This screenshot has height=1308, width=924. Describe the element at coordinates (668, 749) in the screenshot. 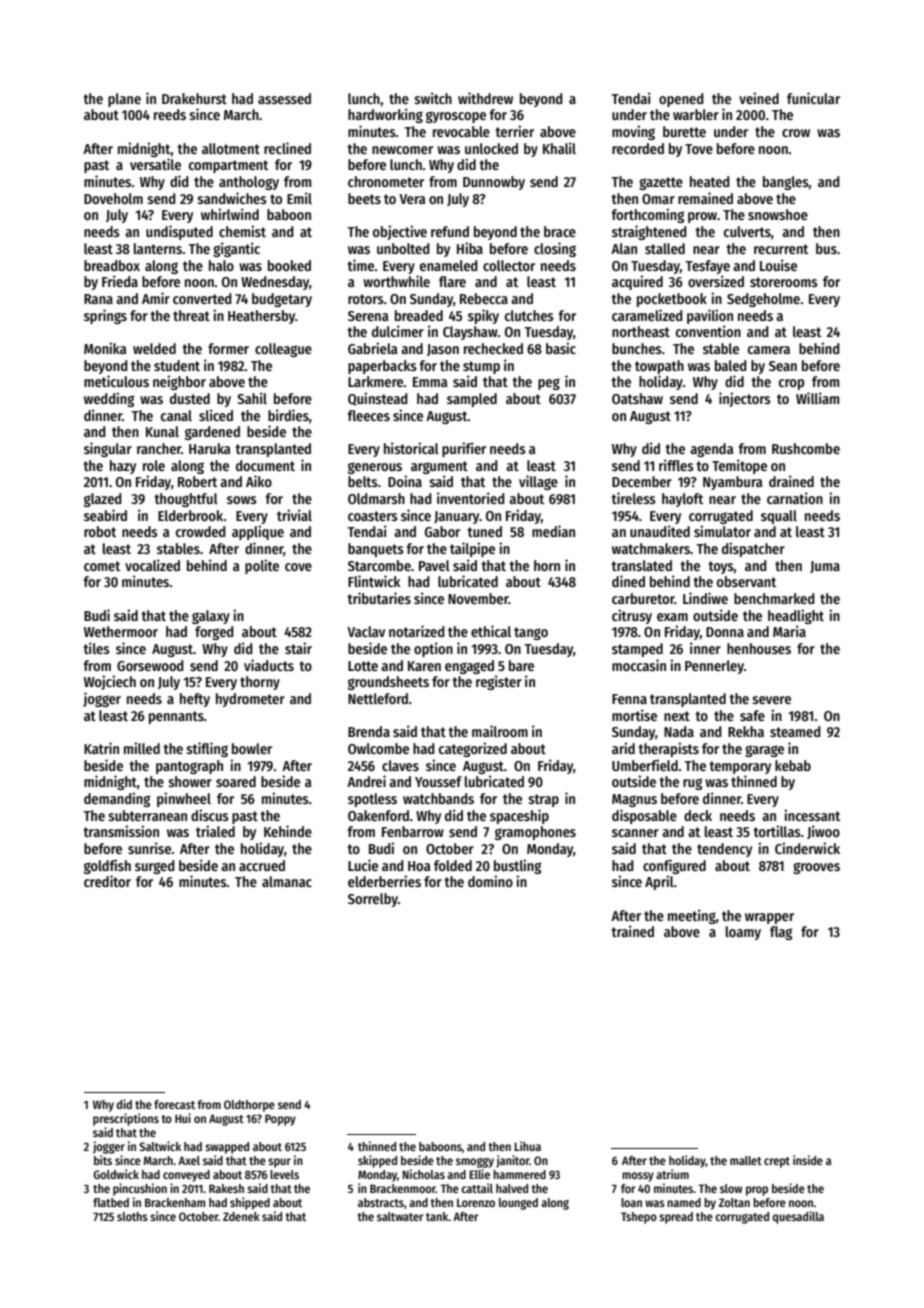

I see `therapists` at that location.
